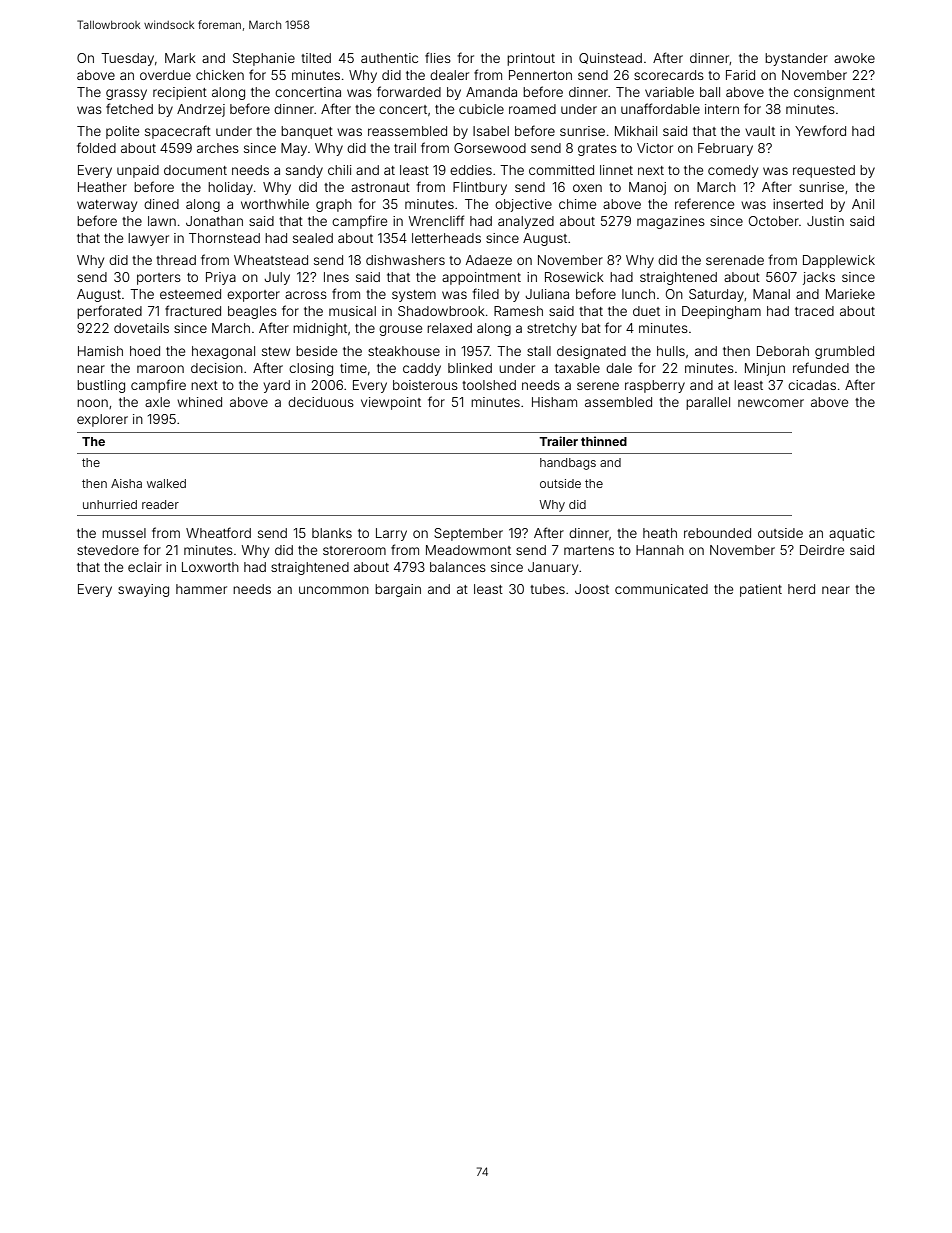 This page has width=952, height=1233. What do you see at coordinates (108, 550) in the page?
I see `stevedore` at bounding box center [108, 550].
